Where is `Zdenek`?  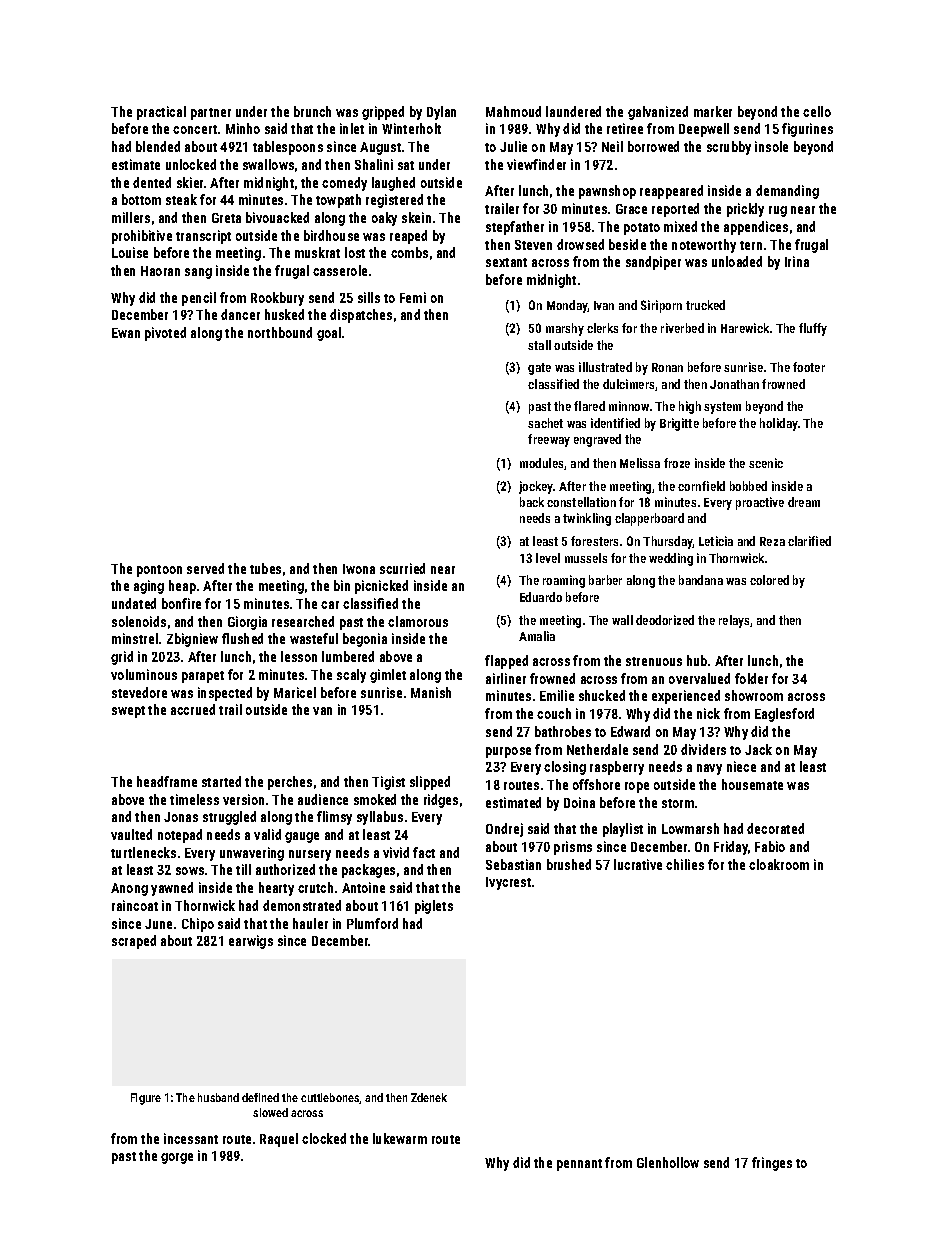
Zdenek is located at coordinates (429, 1097).
